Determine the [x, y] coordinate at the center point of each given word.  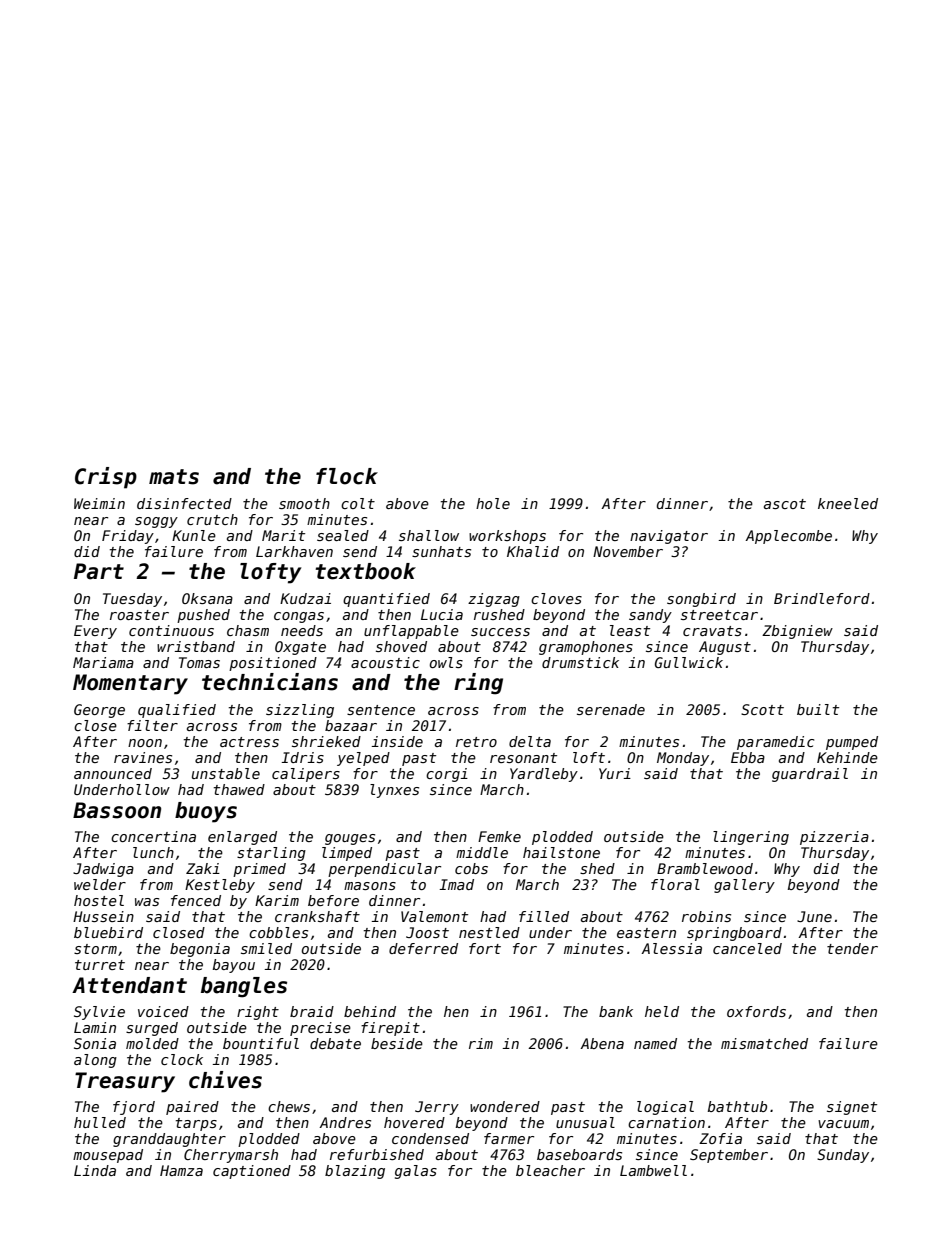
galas [416, 1172]
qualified [177, 711]
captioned [252, 1172]
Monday [683, 759]
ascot [785, 504]
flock [347, 476]
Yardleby [544, 775]
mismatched [764, 1043]
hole [493, 503]
